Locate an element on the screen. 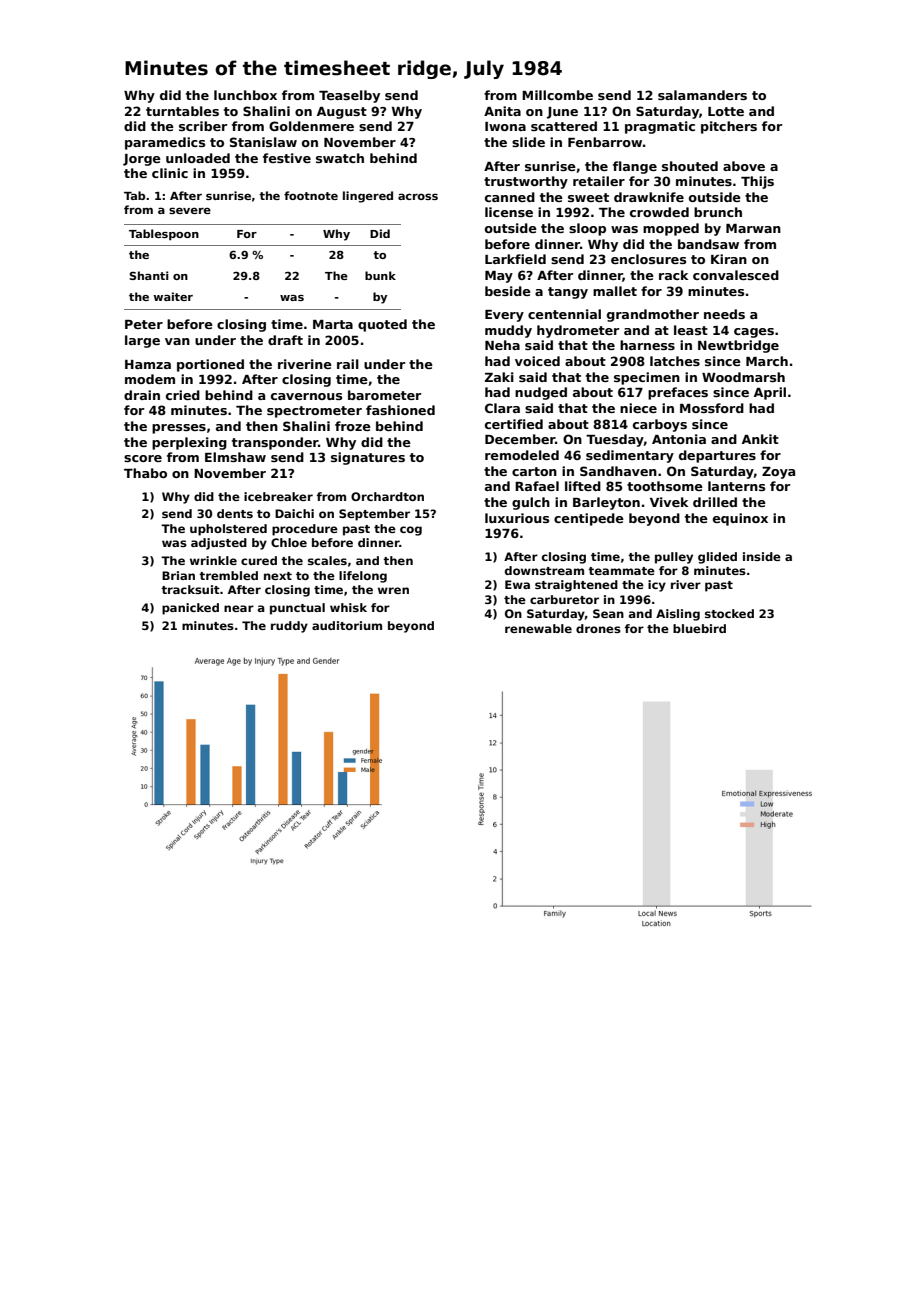 The height and width of the screenshot is (1314, 924). salamanders is located at coordinates (702, 95).
